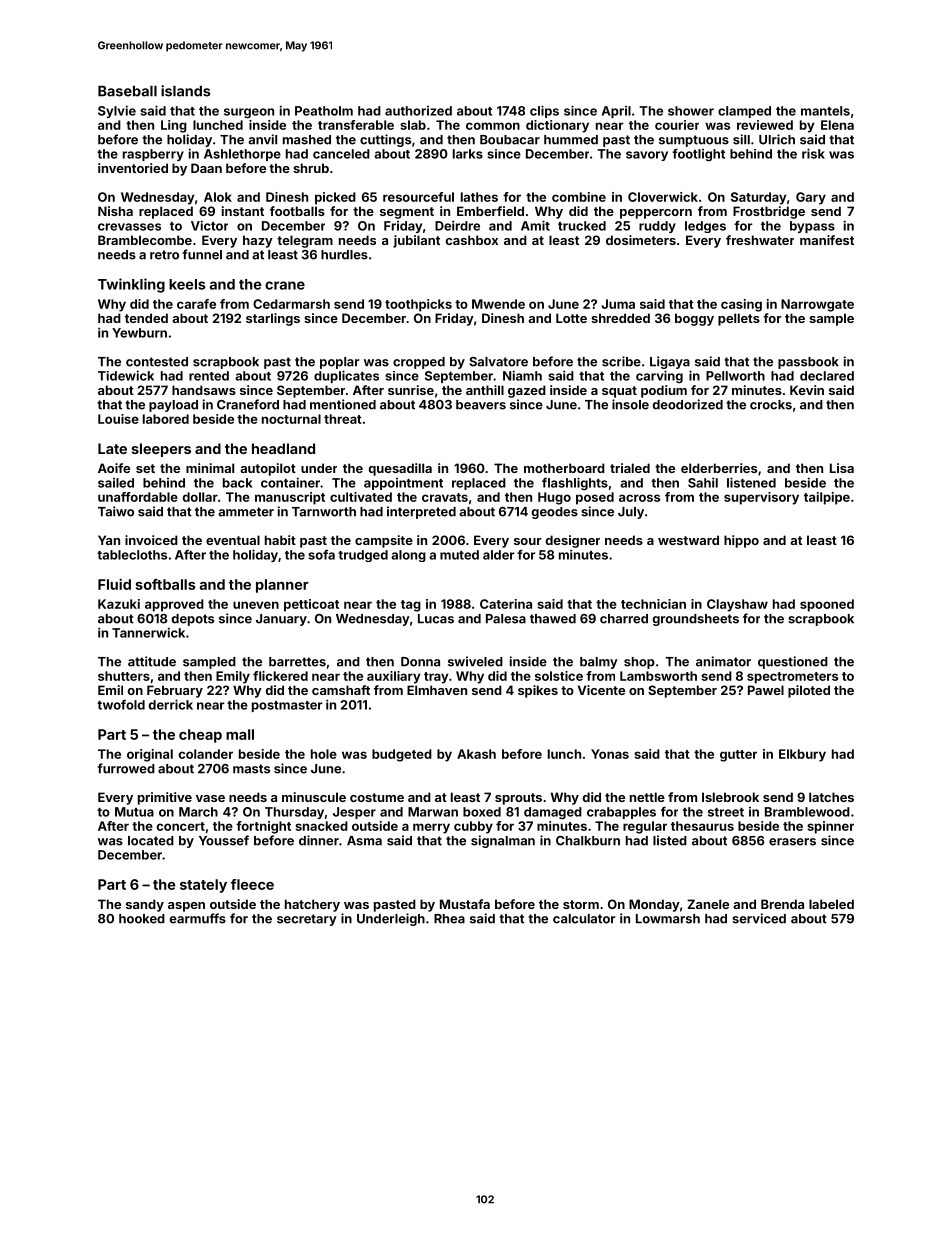 This document has height=1233, width=952. I want to click on solstice, so click(559, 676).
